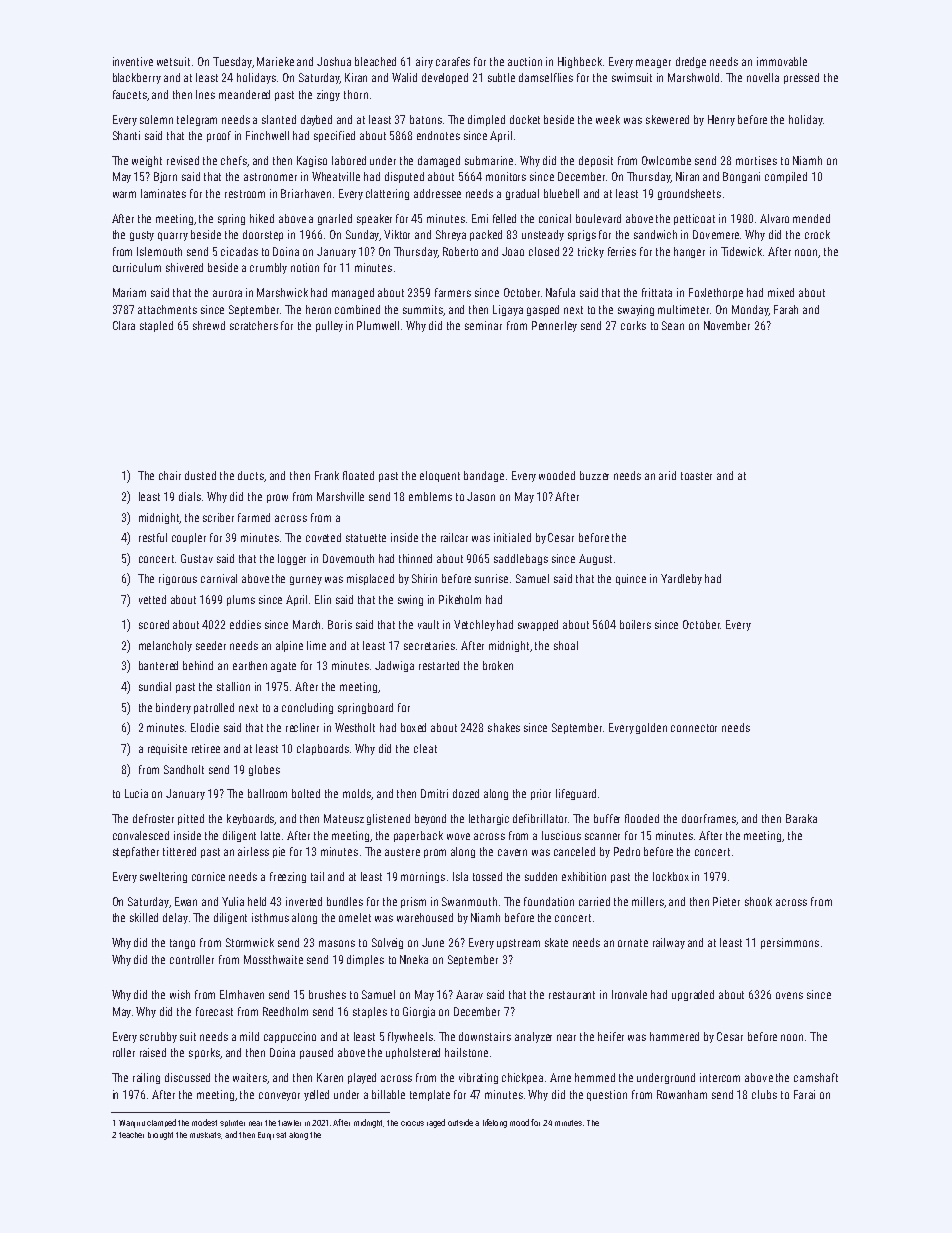 This page has height=1233, width=952. Describe the element at coordinates (197, 120) in the page. I see `telegram` at that location.
